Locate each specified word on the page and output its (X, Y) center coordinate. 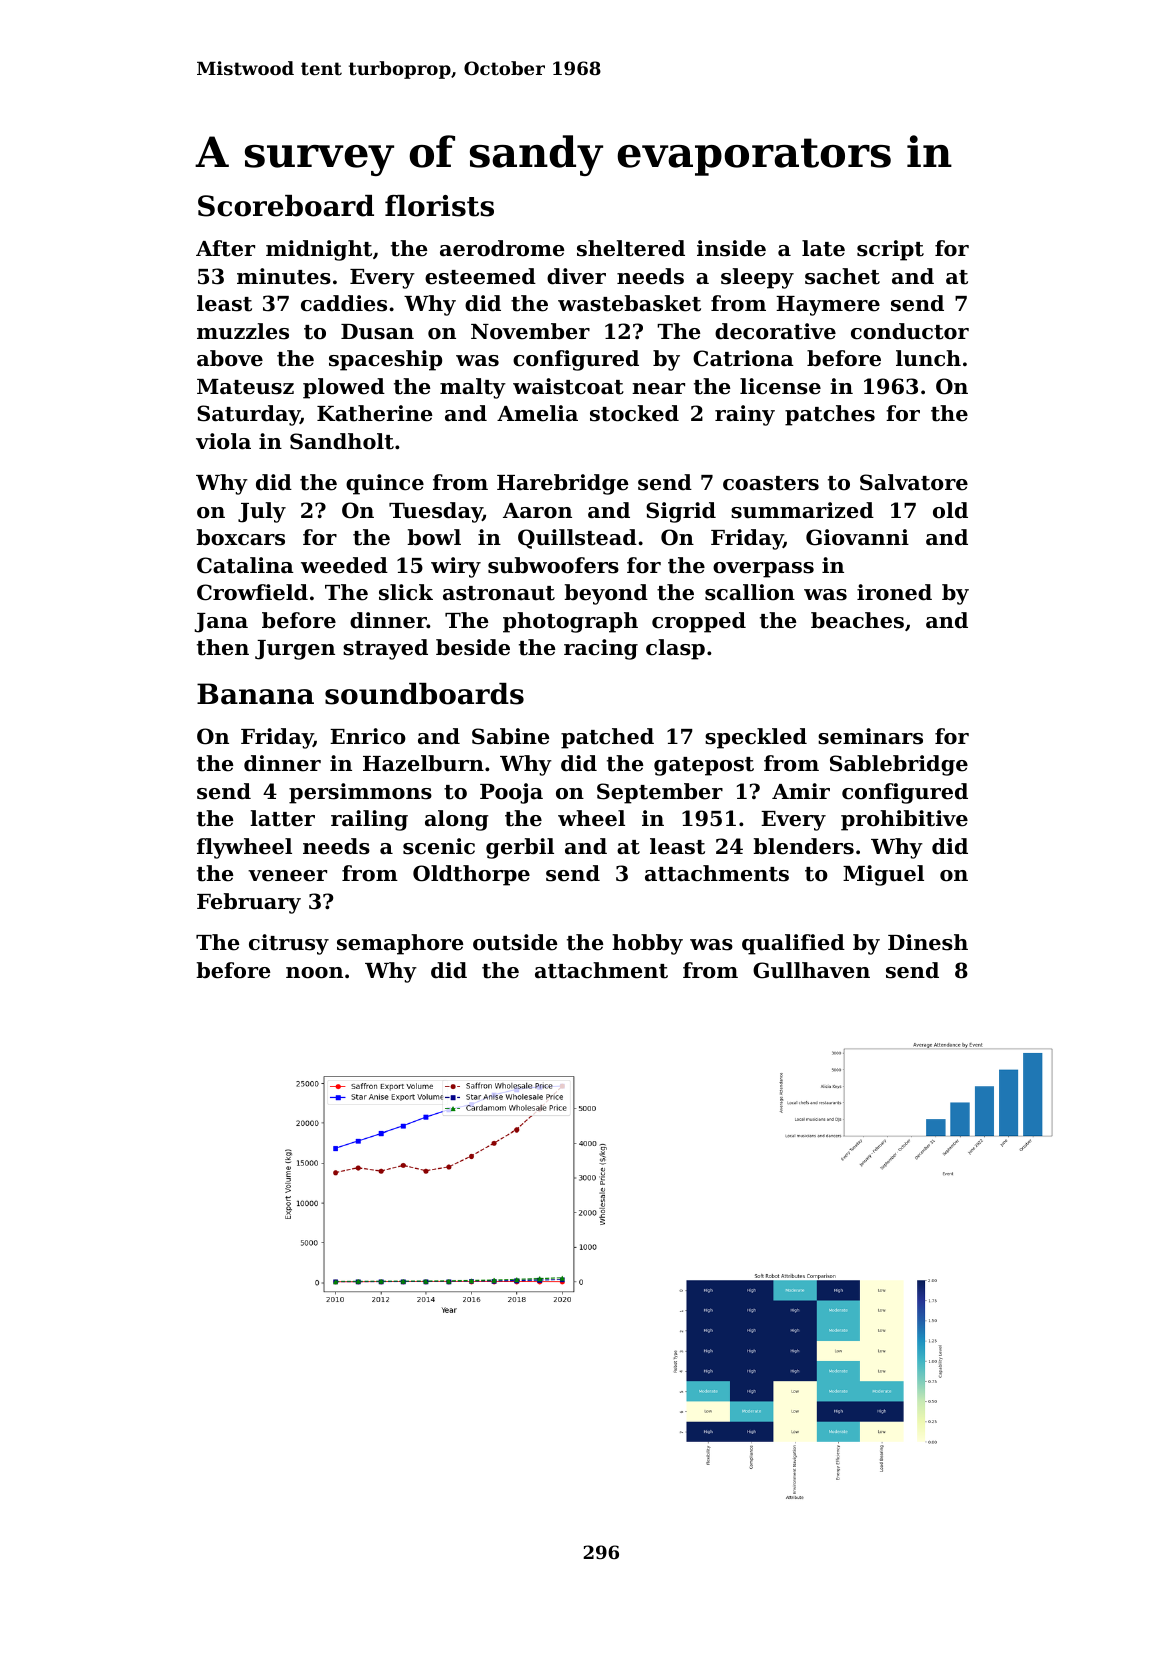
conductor (910, 331)
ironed (894, 592)
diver (576, 276)
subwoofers (553, 565)
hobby (647, 944)
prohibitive (904, 820)
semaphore (400, 944)
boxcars (240, 537)
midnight (319, 250)
